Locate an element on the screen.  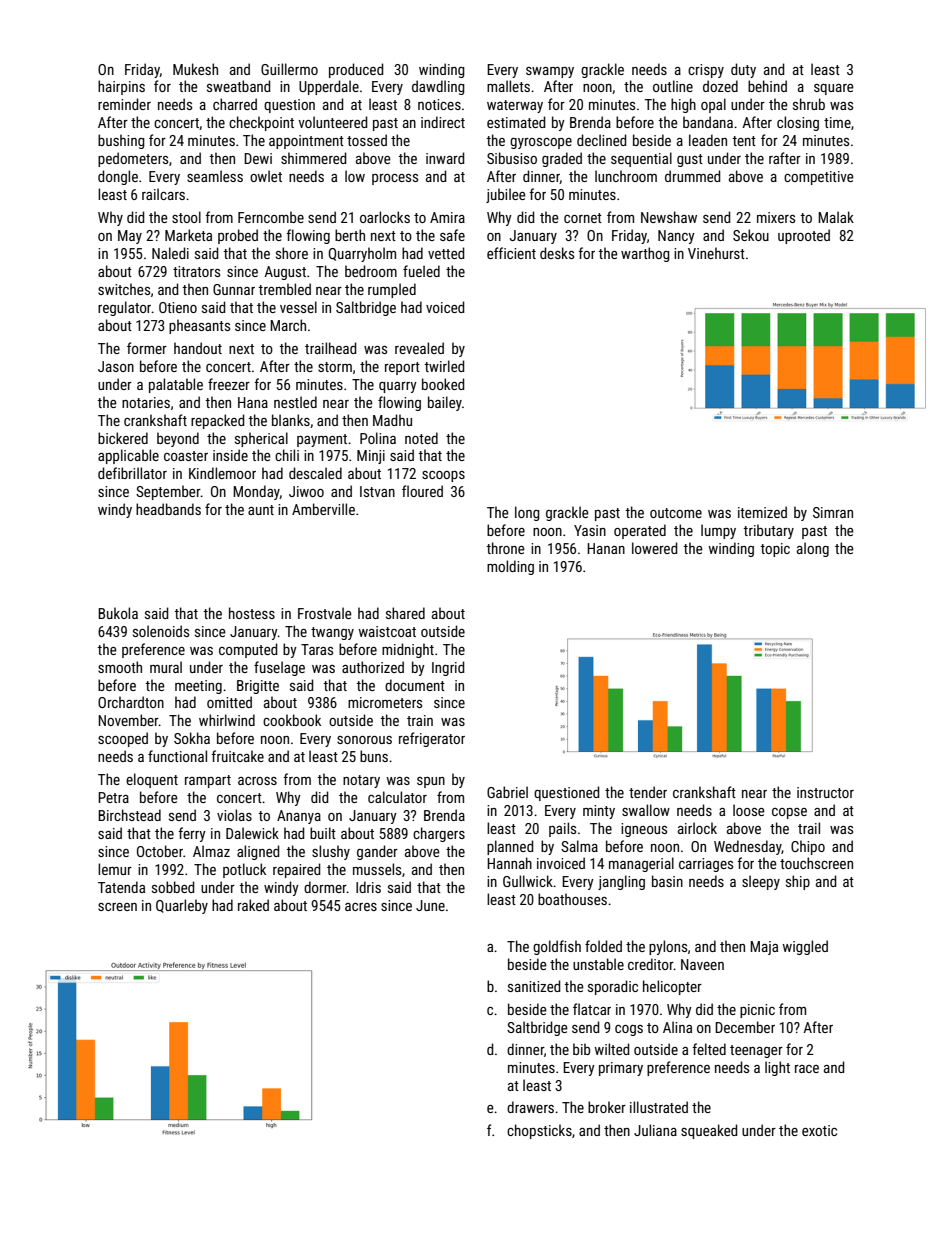
lowered is located at coordinates (655, 548).
